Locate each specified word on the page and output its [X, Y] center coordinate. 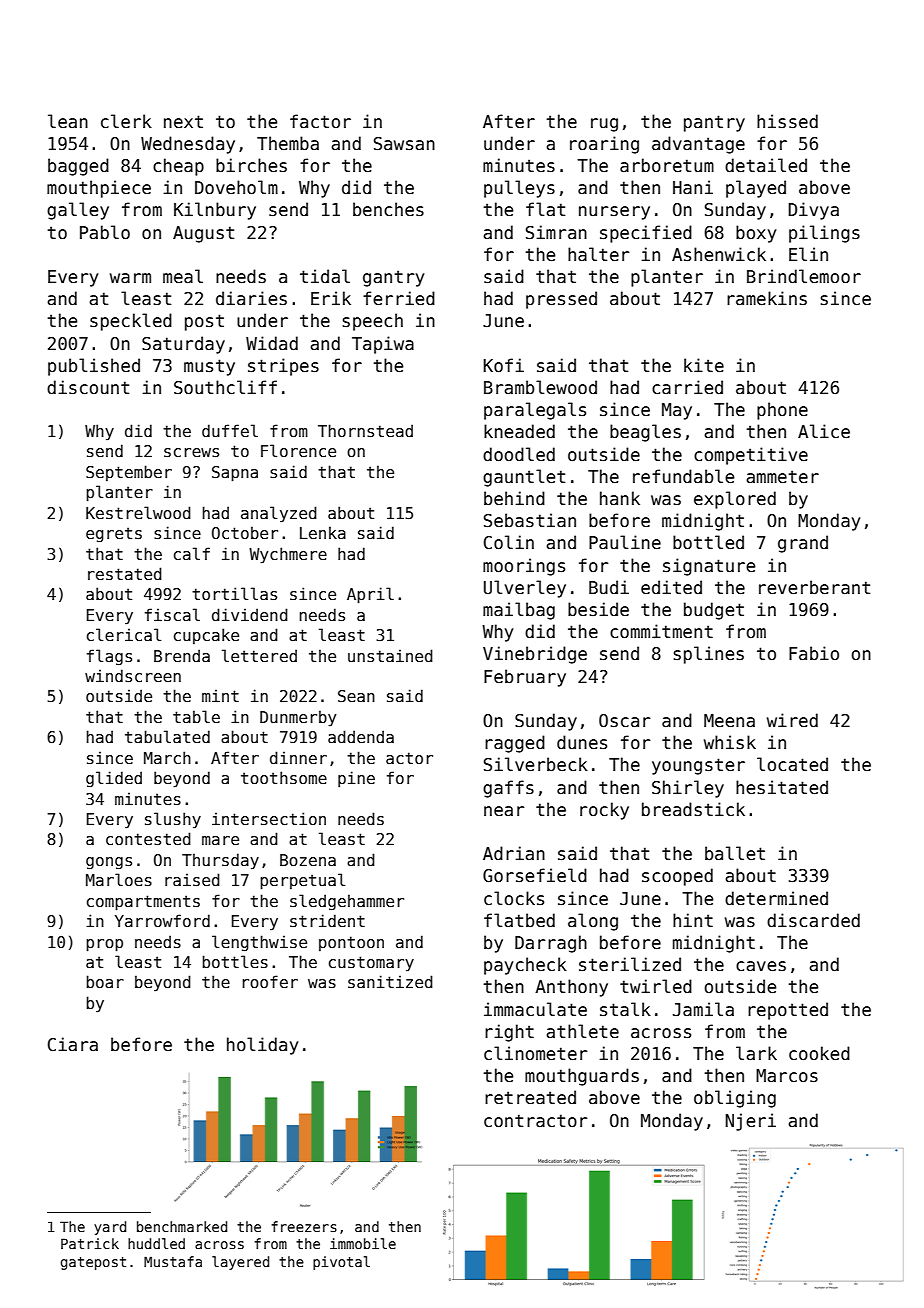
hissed [787, 121]
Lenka [323, 532]
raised [192, 880]
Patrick [90, 1243]
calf [192, 553]
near [504, 811]
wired [792, 720]
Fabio [814, 653]
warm [130, 278]
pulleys [519, 189]
